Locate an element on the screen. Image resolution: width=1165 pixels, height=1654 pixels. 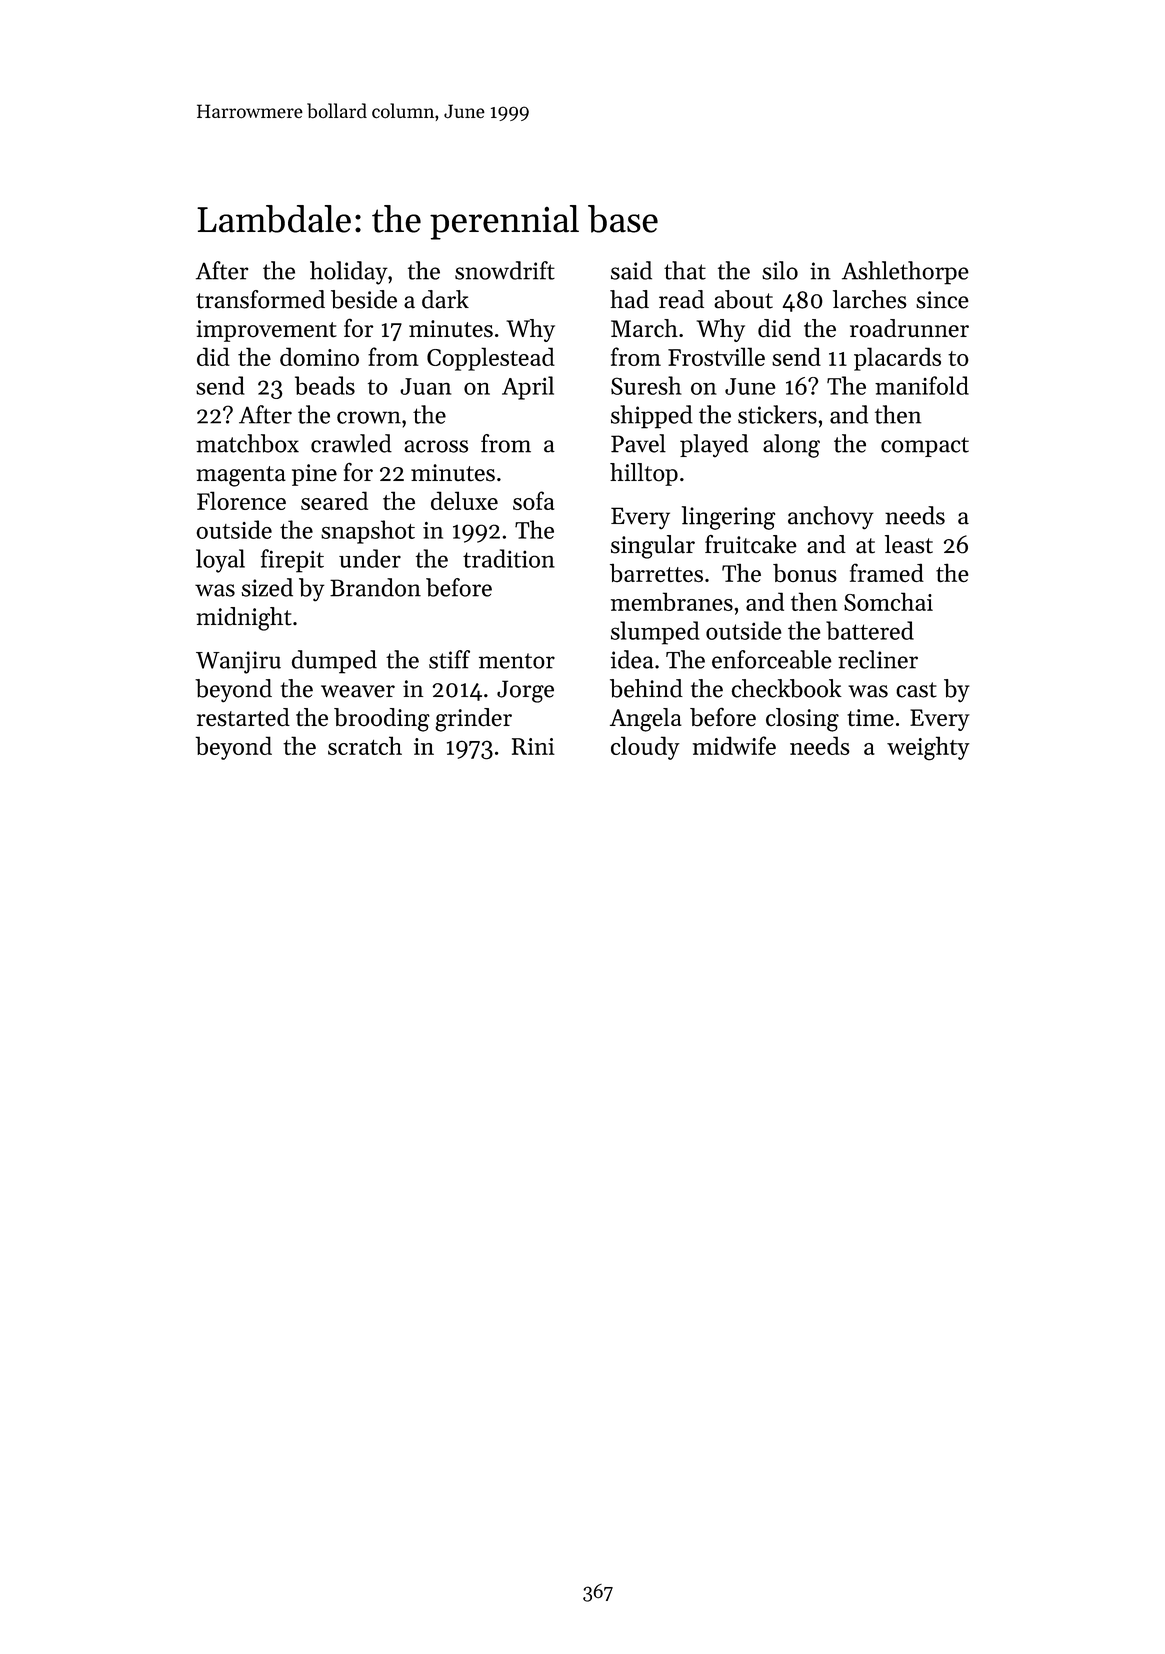
snowdrift is located at coordinates (505, 270).
